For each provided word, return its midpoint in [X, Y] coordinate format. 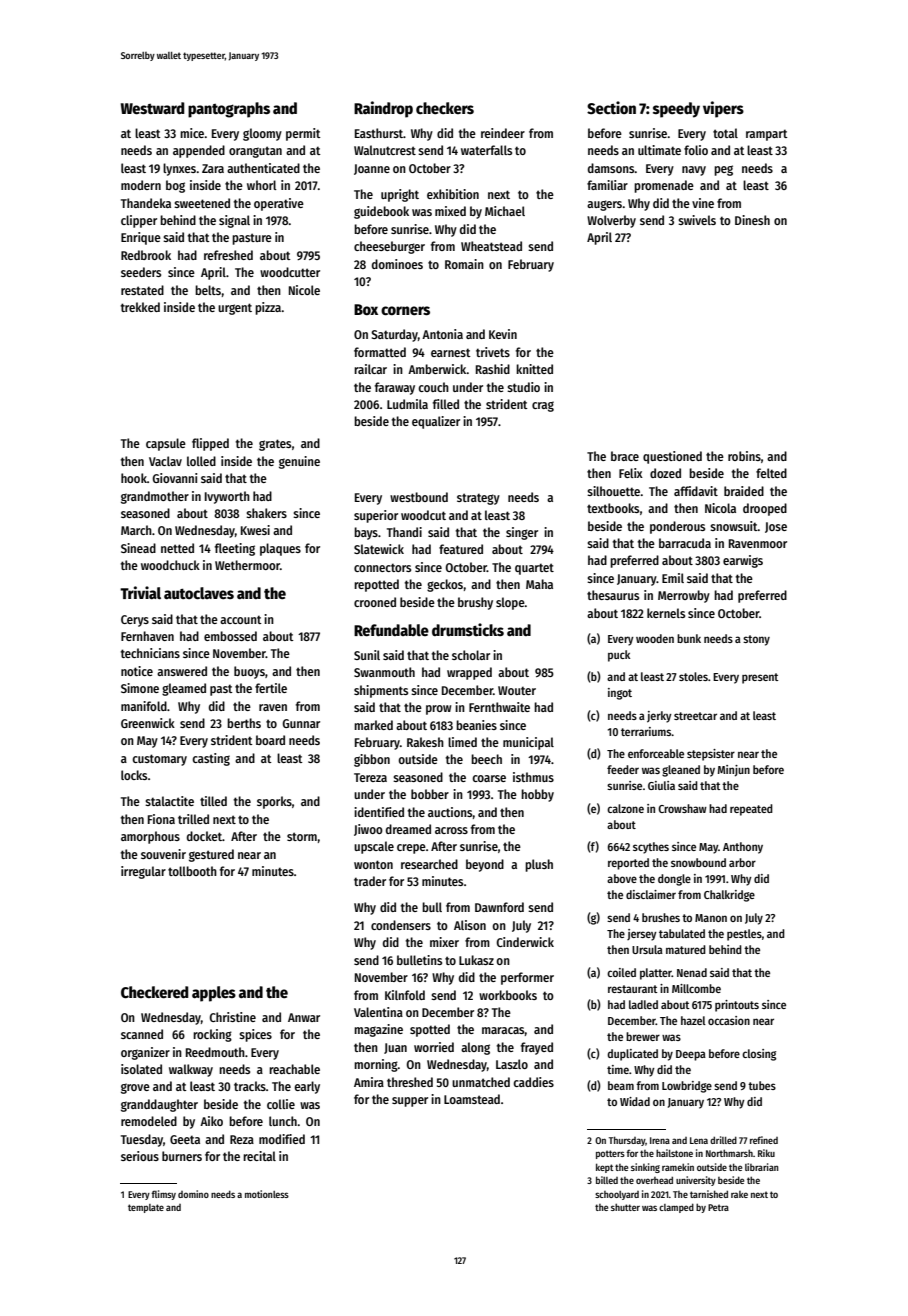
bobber [430, 794]
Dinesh [752, 220]
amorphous [150, 837]
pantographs [229, 110]
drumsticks [468, 629]
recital [259, 1156]
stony [756, 640]
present [760, 678]
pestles [744, 935]
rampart [767, 135]
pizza [268, 308]
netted [177, 548]
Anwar [304, 1017]
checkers [445, 108]
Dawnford [499, 907]
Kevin [503, 334]
